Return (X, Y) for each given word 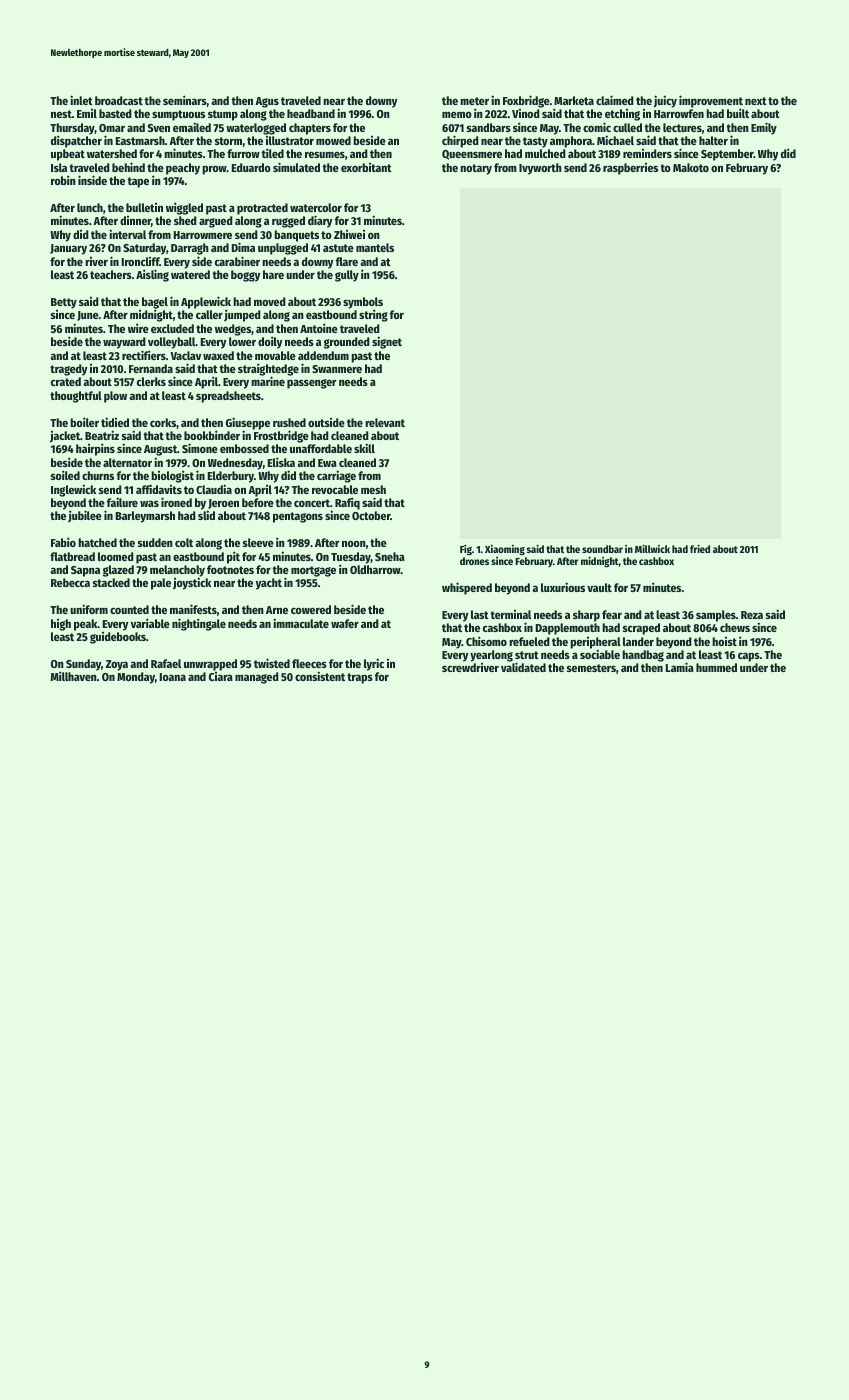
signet (387, 342)
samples (716, 616)
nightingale (199, 624)
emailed (192, 127)
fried (700, 548)
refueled (529, 641)
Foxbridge (526, 101)
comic (597, 127)
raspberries (630, 169)
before (258, 502)
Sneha (390, 556)
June (88, 316)
